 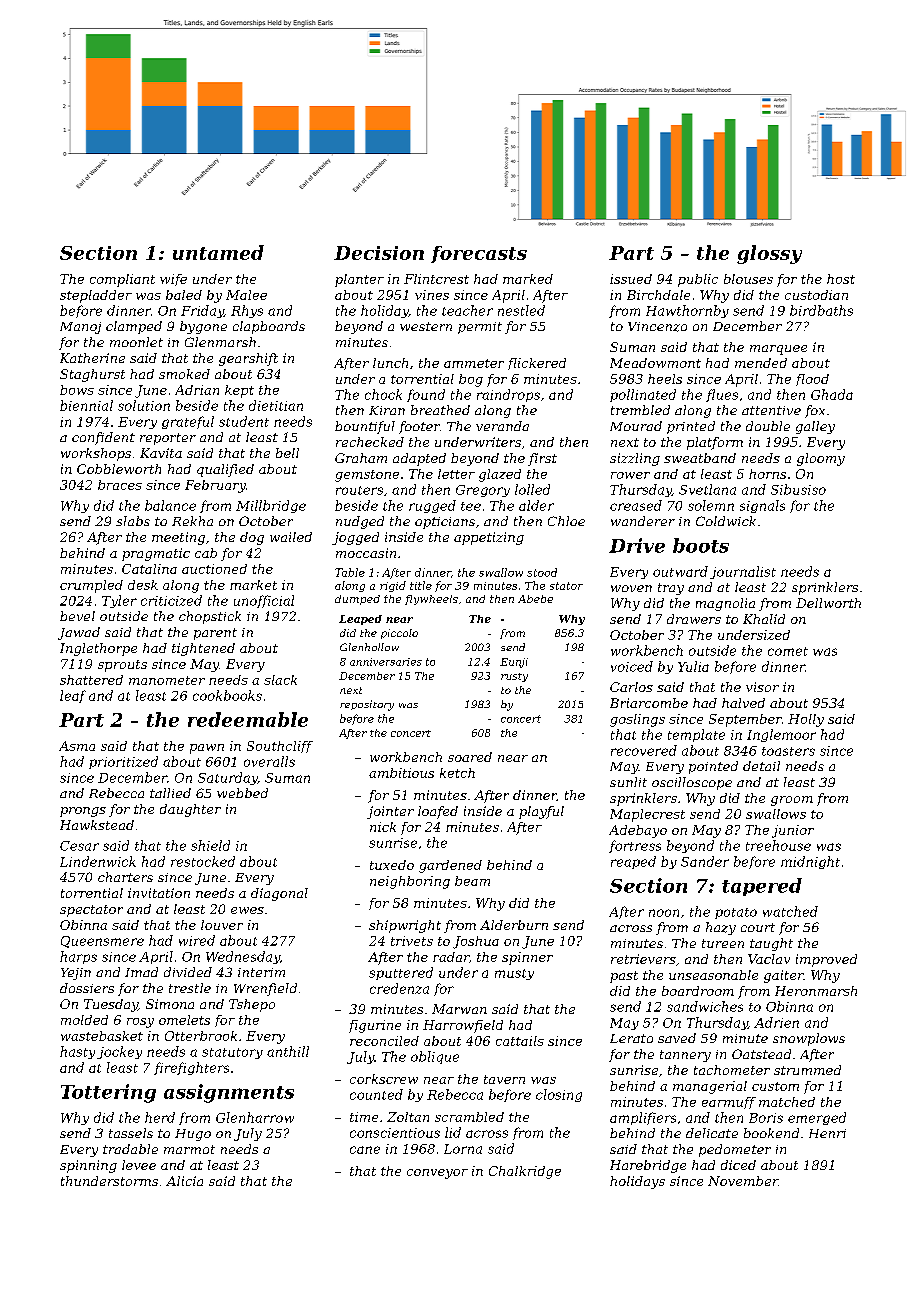 What do you see at coordinates (806, 720) in the screenshot?
I see `Holly` at bounding box center [806, 720].
